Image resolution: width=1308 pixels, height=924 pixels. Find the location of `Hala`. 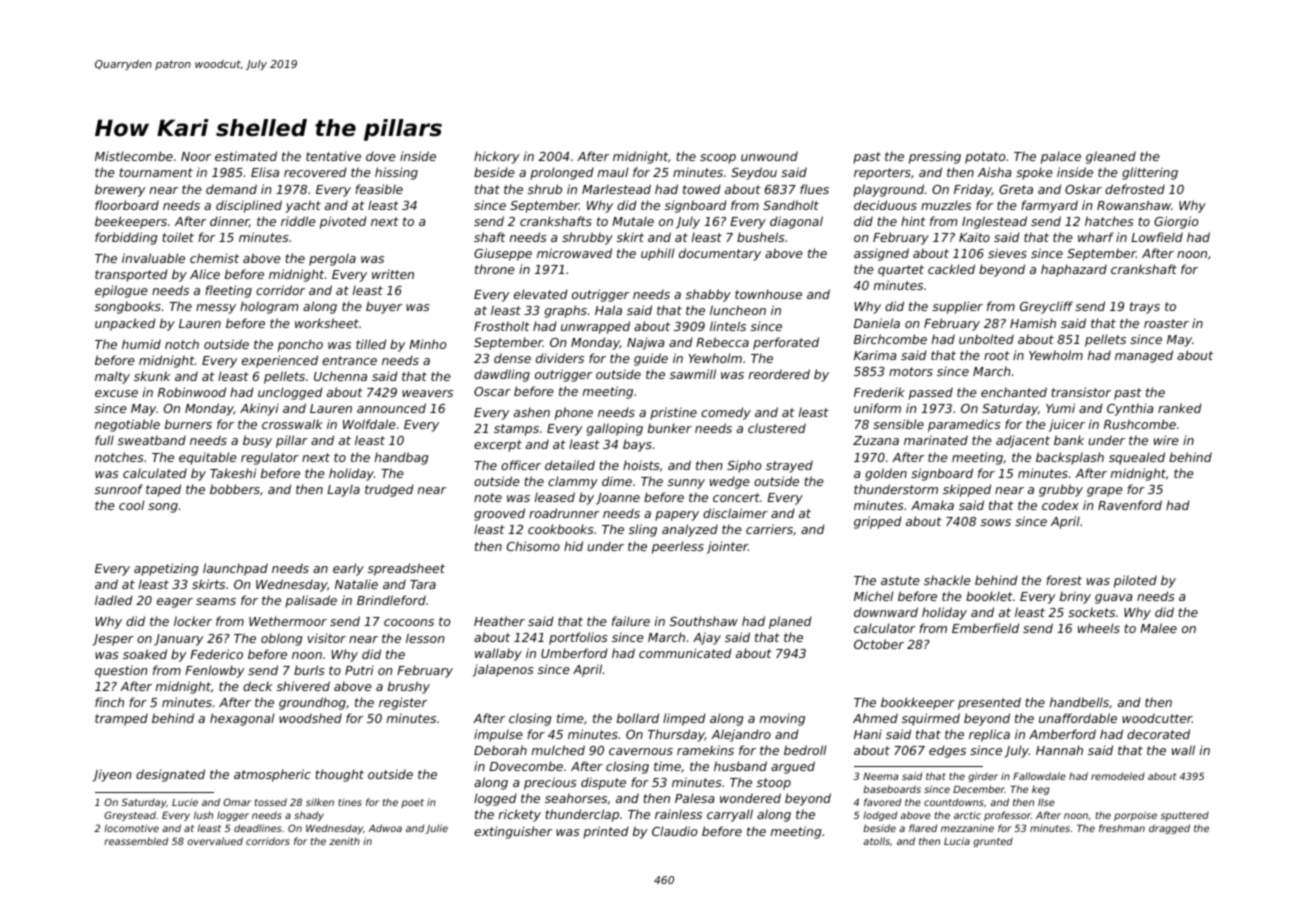

Hala is located at coordinates (608, 310).
